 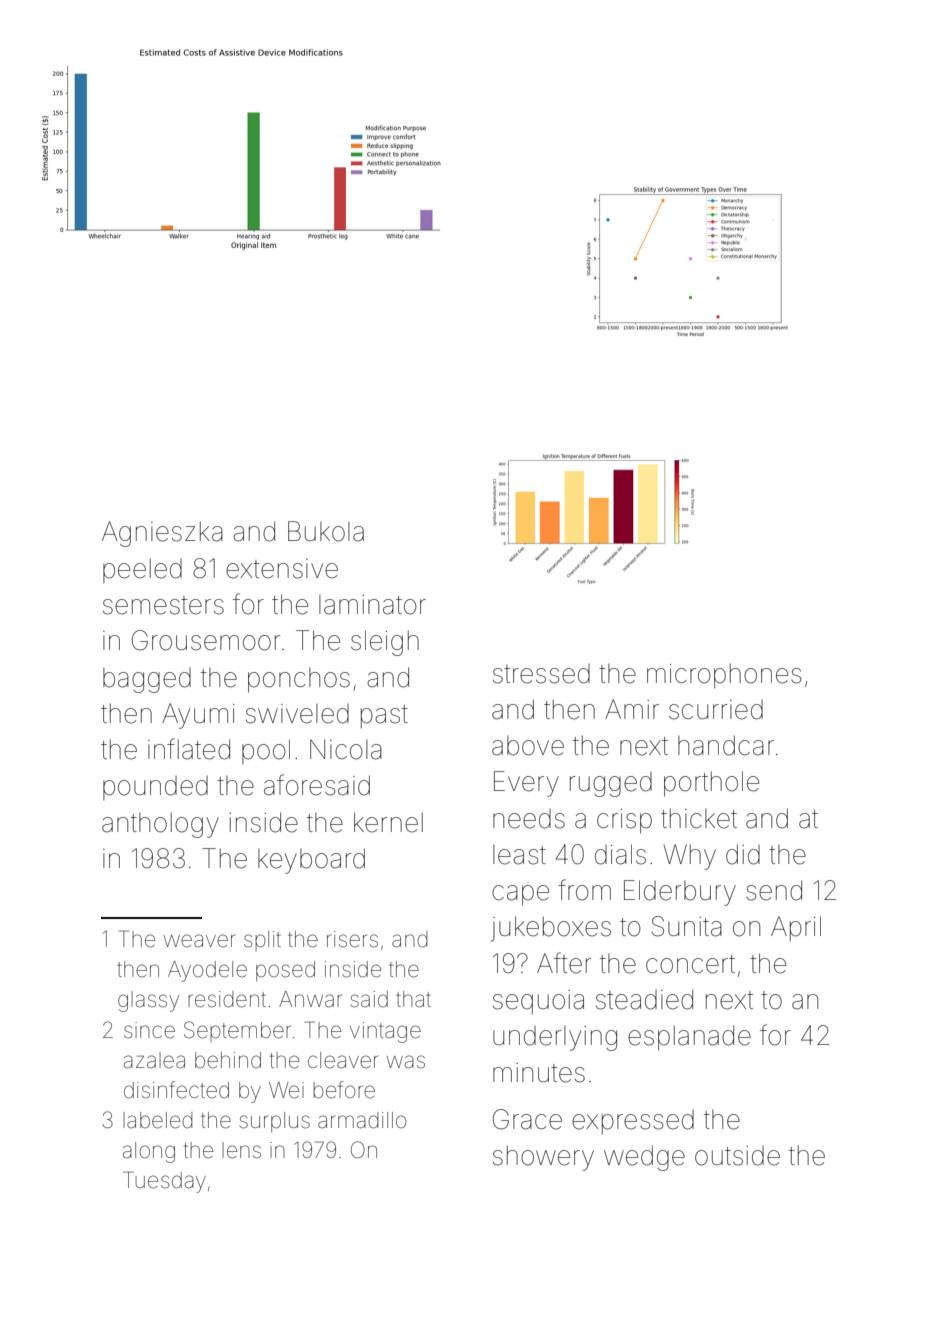 I want to click on pounded, so click(x=155, y=788).
